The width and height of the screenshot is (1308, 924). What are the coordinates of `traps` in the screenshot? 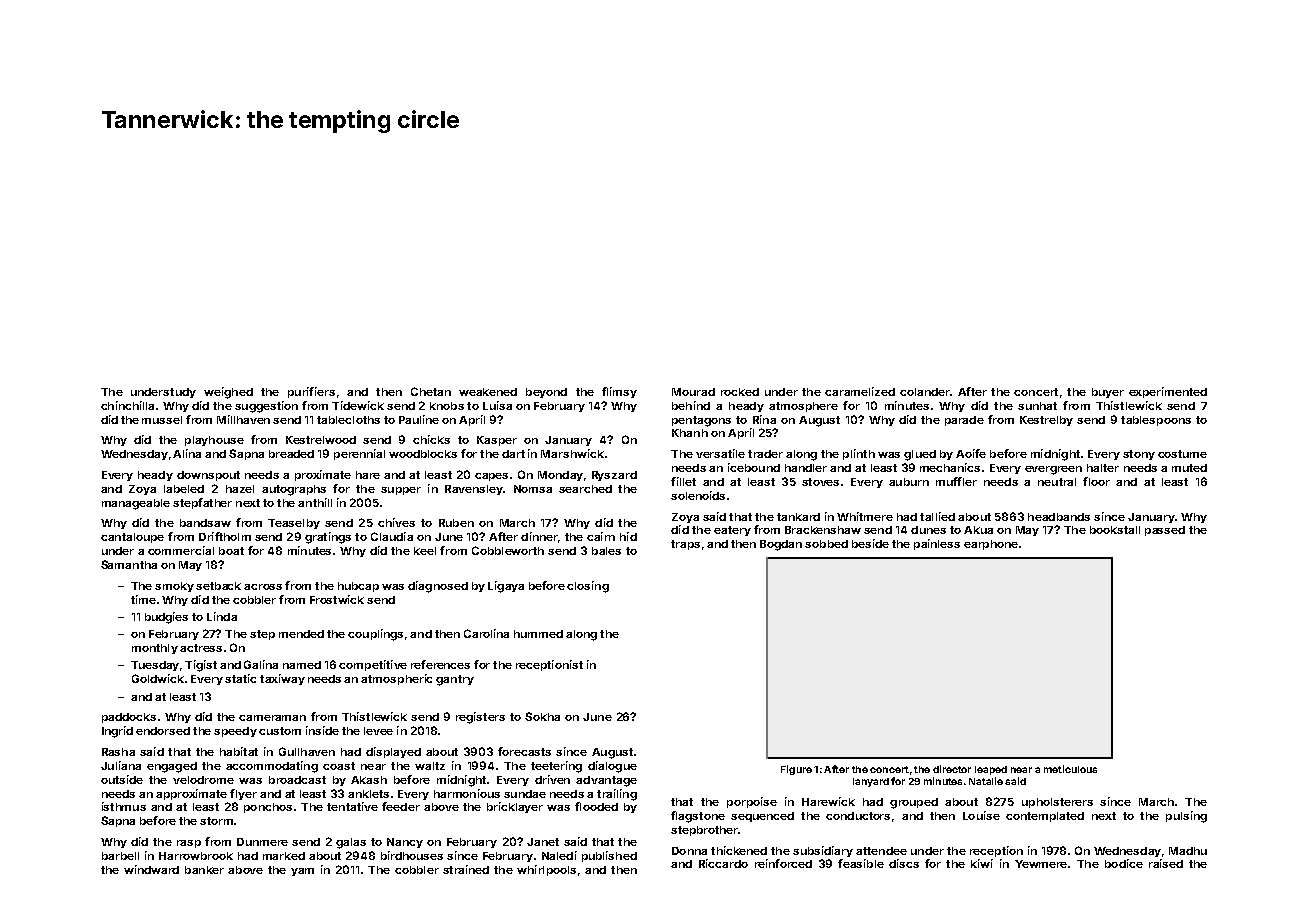 It's located at (685, 545).
